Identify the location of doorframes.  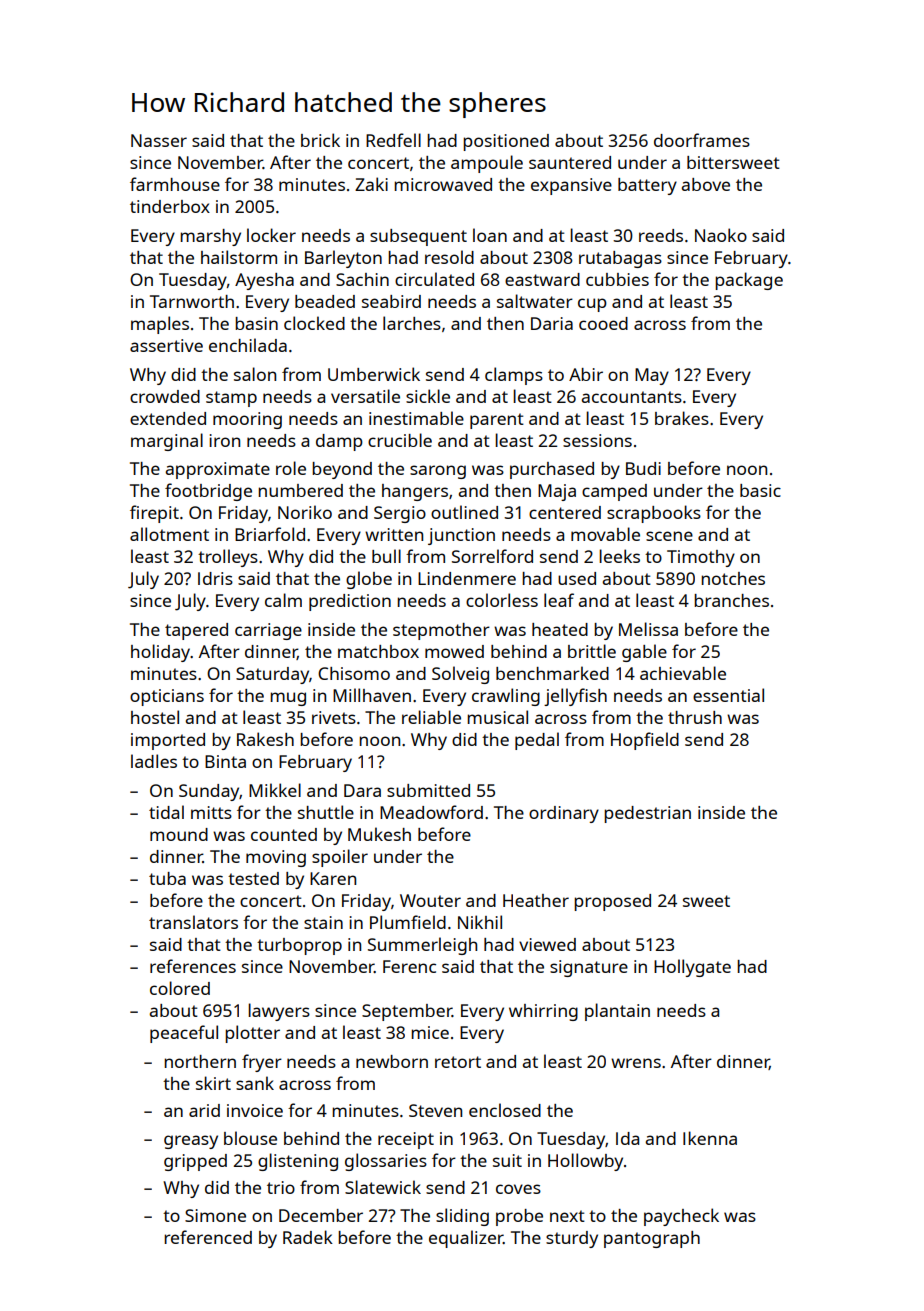
(702, 140).
